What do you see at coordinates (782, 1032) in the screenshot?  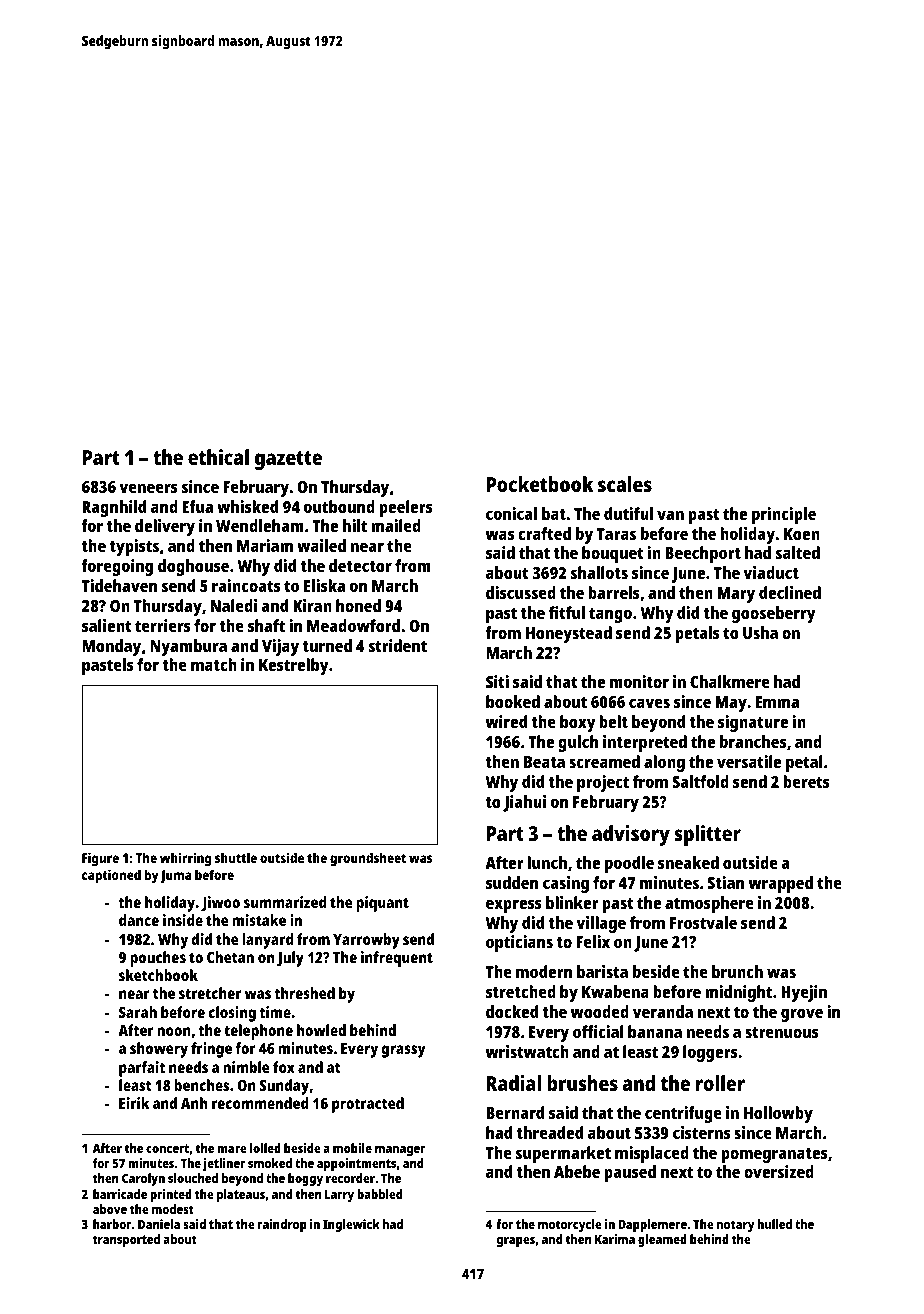 I see `strenuous` at bounding box center [782, 1032].
